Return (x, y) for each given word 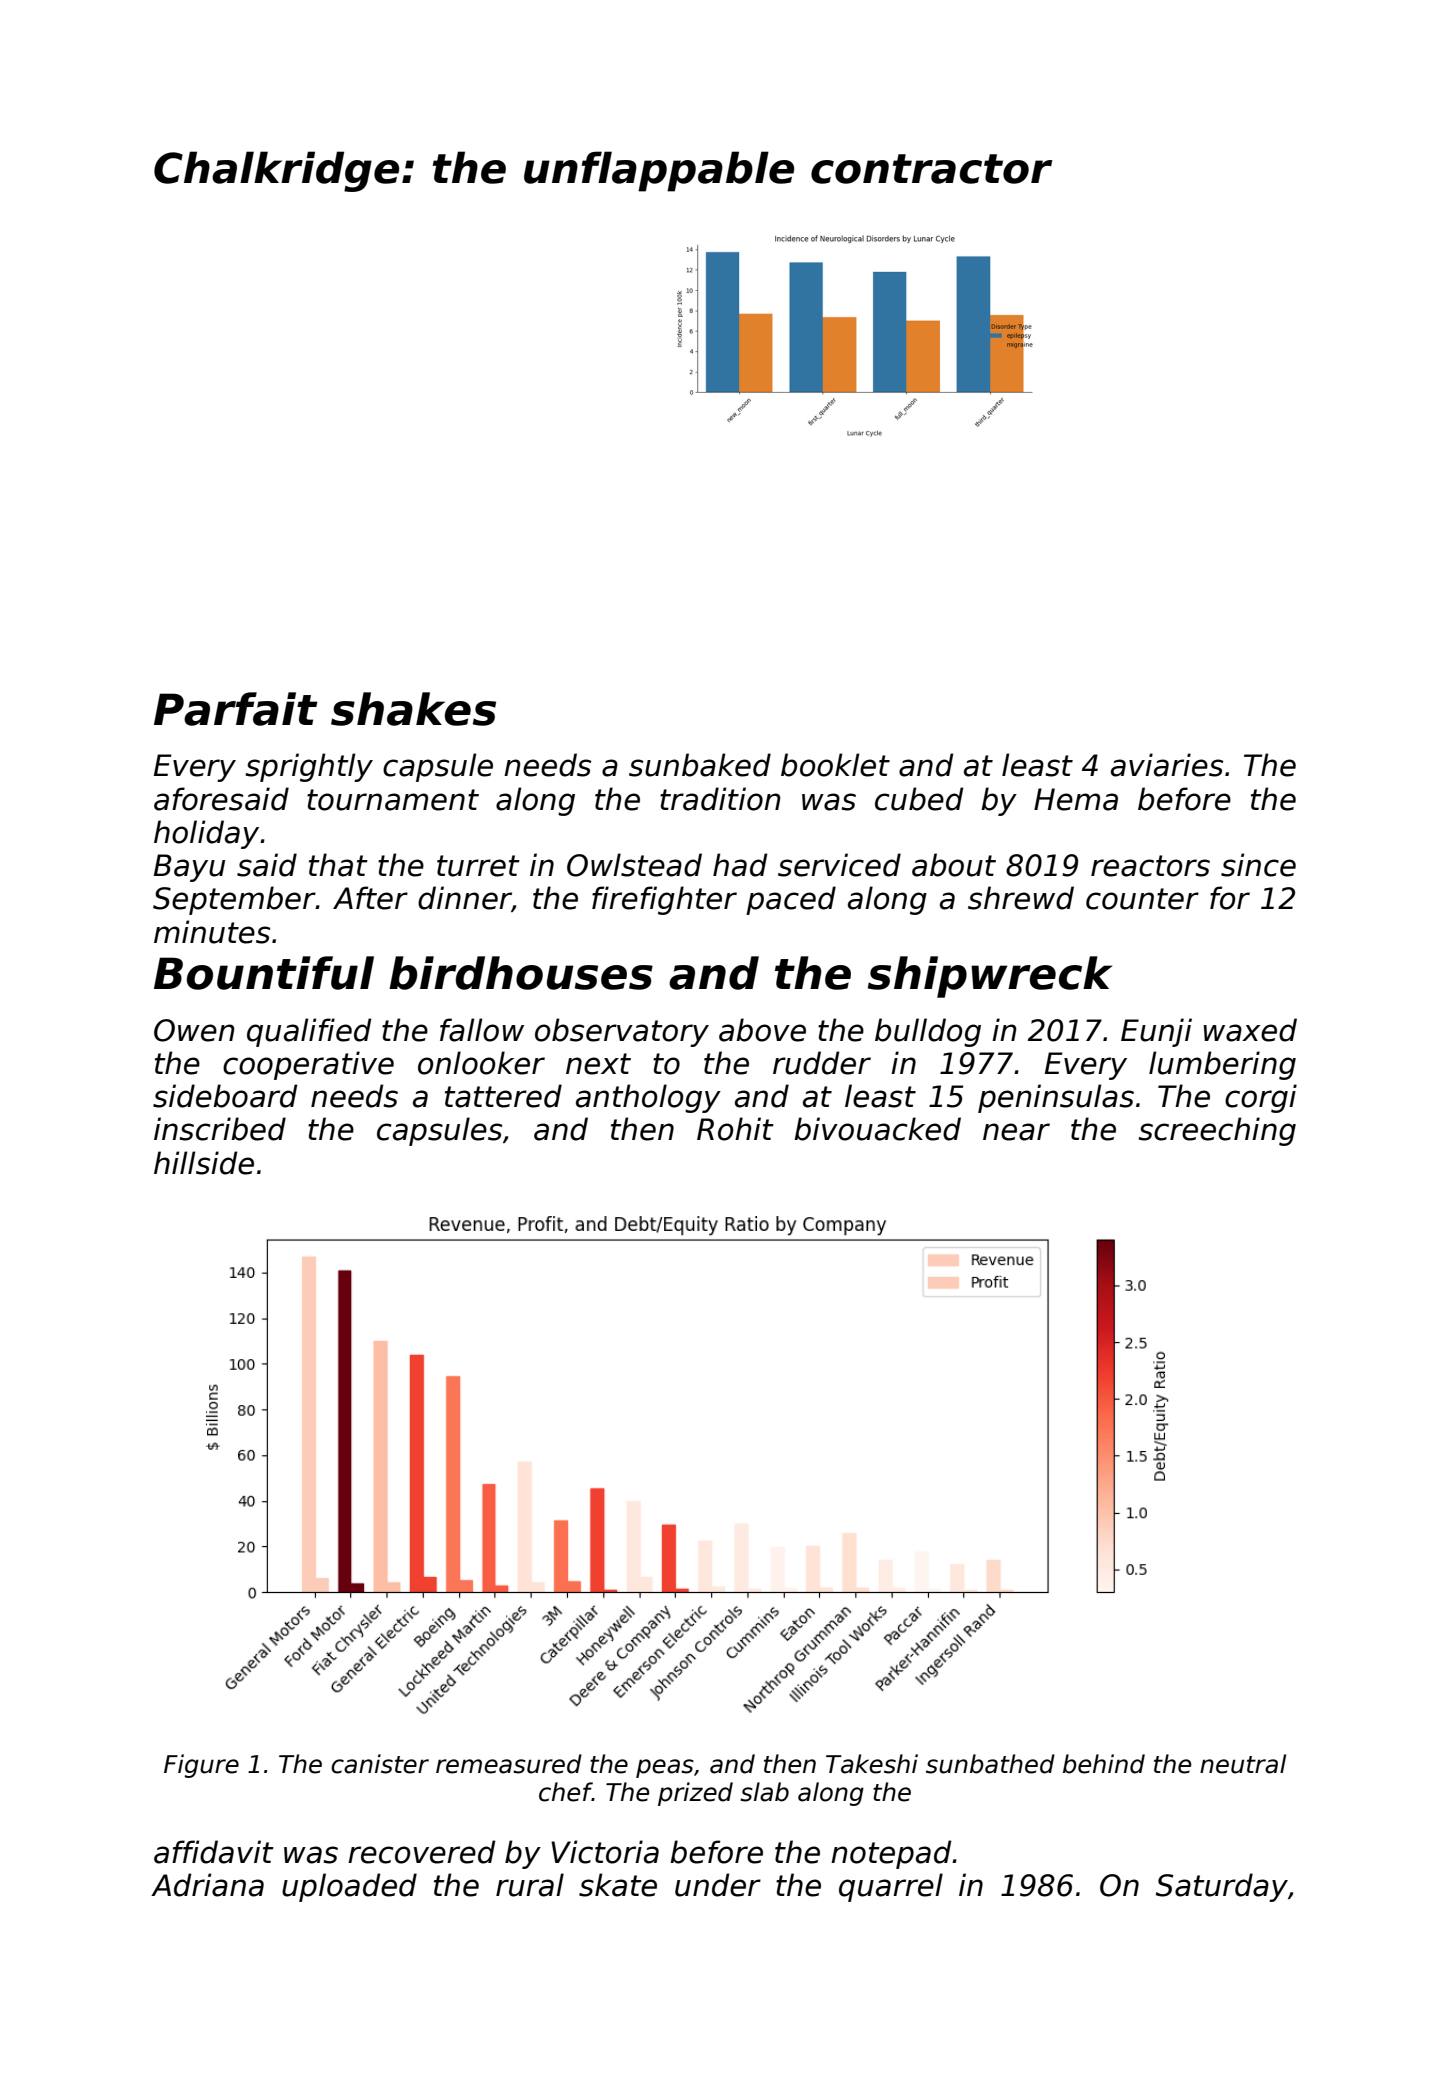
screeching (1217, 1131)
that (338, 865)
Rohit (735, 1129)
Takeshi (872, 1764)
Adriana (207, 1885)
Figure (201, 1766)
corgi (1261, 1098)
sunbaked (700, 765)
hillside (204, 1163)
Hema (1076, 799)
